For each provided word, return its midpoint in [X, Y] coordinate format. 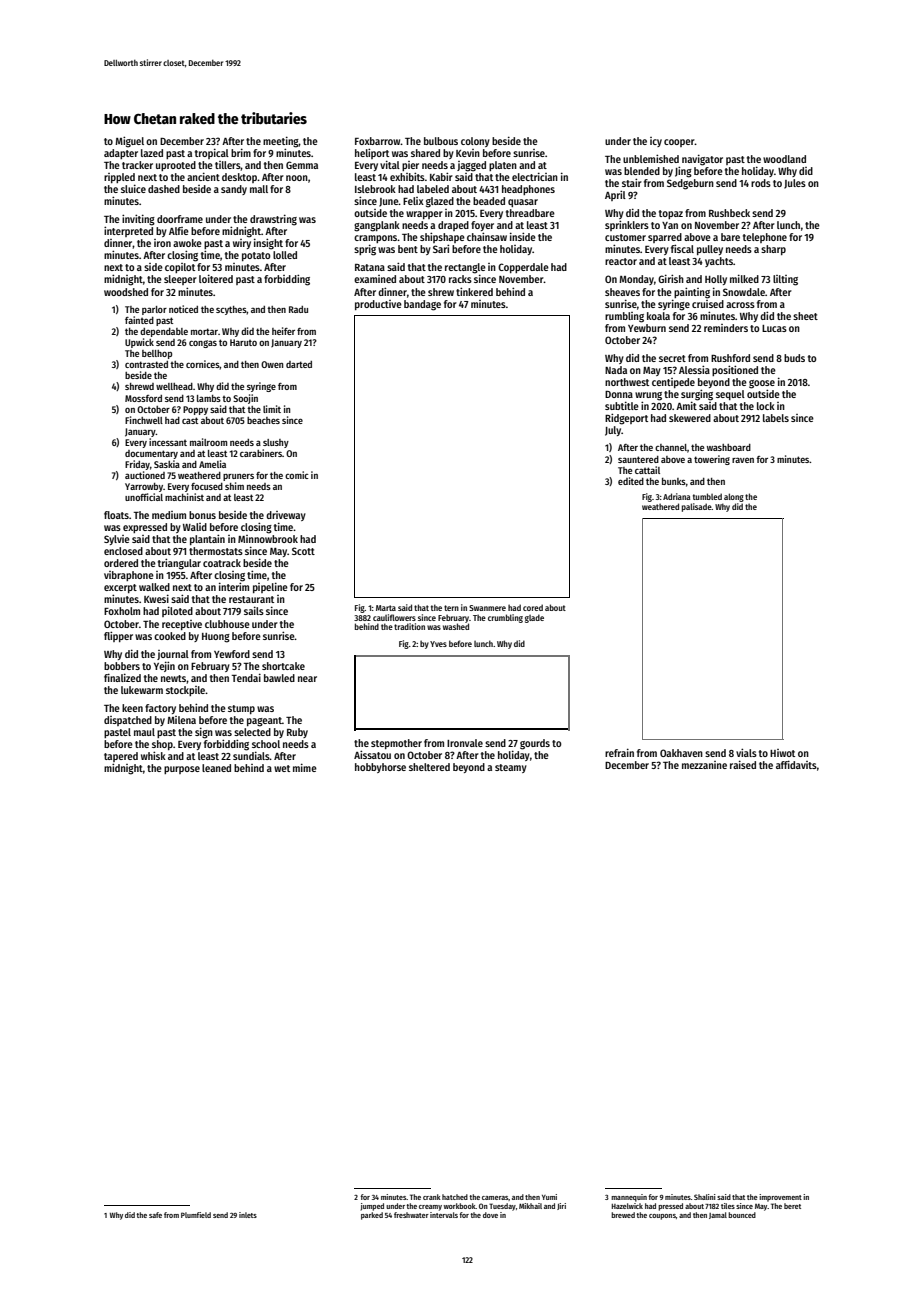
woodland [784, 159]
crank [432, 1197]
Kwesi [156, 598]
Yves [438, 644]
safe [155, 1215]
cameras [495, 1198]
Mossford [143, 398]
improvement [780, 1198]
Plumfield [196, 1215]
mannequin [629, 1198]
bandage [422, 305]
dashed [164, 189]
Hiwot [782, 753]
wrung [648, 396]
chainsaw [487, 236]
